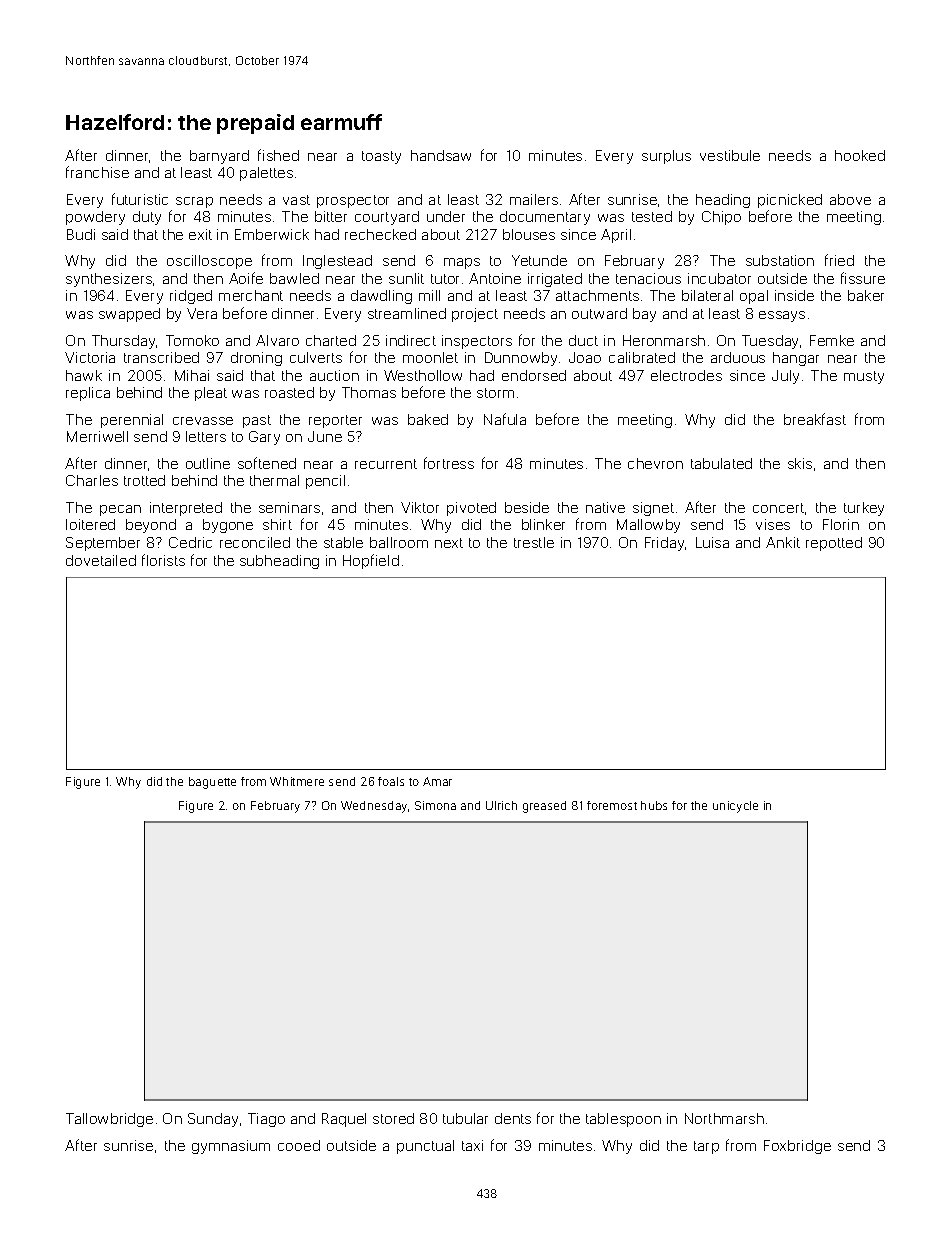 The width and height of the document is (952, 1233). What do you see at coordinates (834, 544) in the document?
I see `repotted` at bounding box center [834, 544].
